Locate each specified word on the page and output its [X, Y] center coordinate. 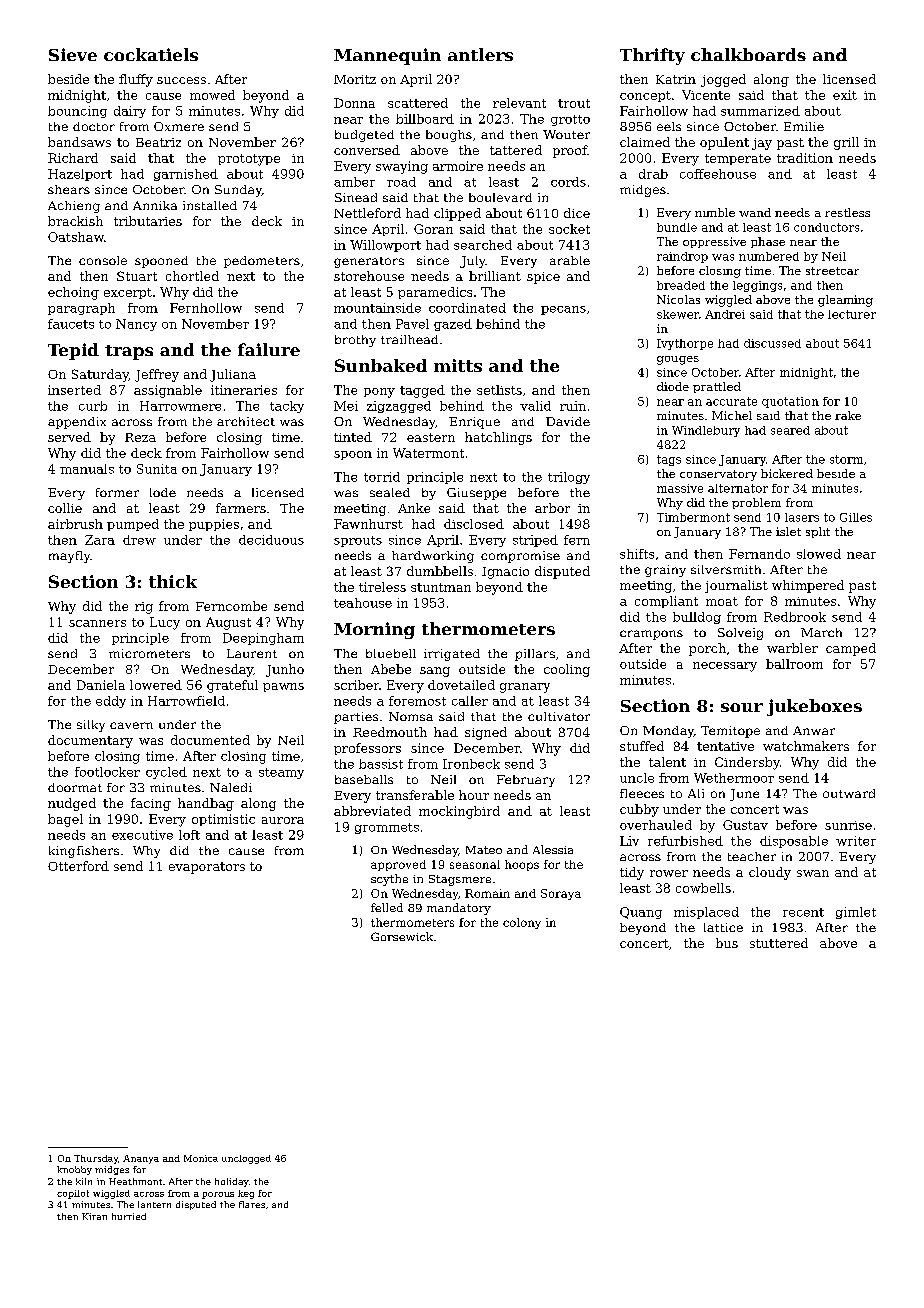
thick [173, 581]
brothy [355, 341]
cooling [567, 670]
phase [768, 242]
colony [522, 923]
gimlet [856, 913]
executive [142, 835]
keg [246, 1194]
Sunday [238, 191]
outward [849, 793]
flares [252, 1204]
